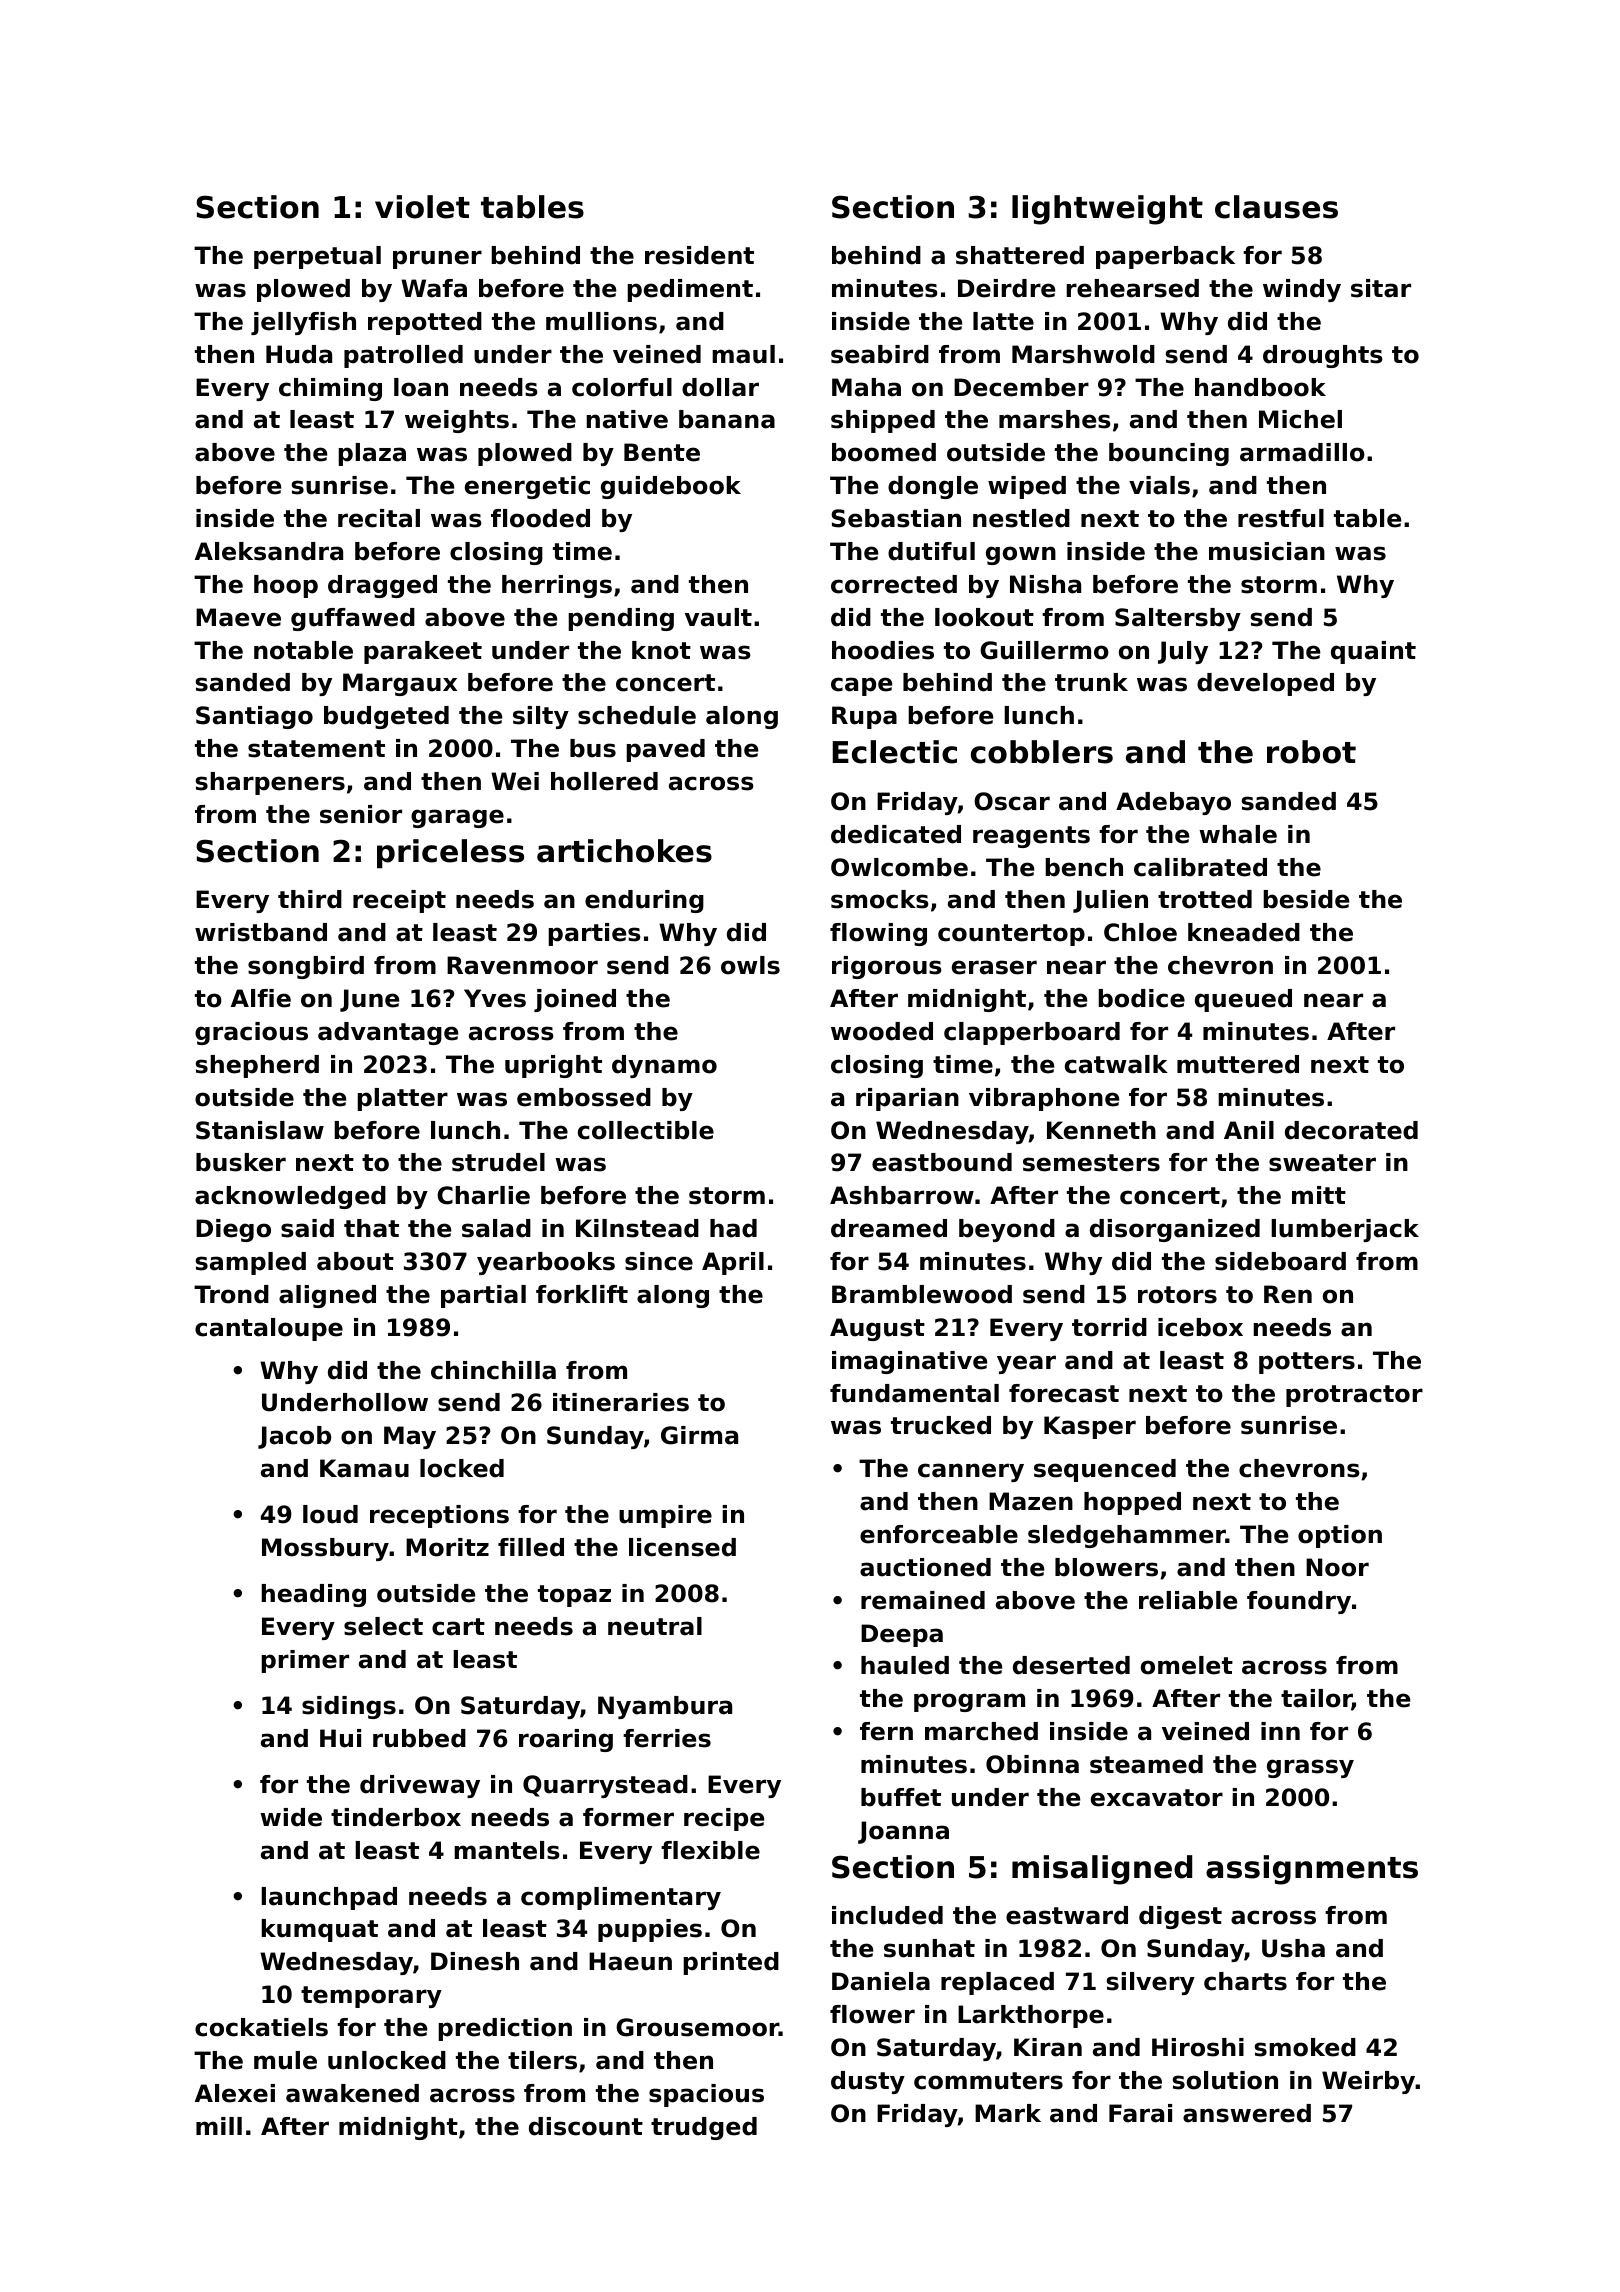 The height and width of the screenshot is (2292, 1620). Describe the element at coordinates (605, 1786) in the screenshot. I see `Quarrystead` at that location.
